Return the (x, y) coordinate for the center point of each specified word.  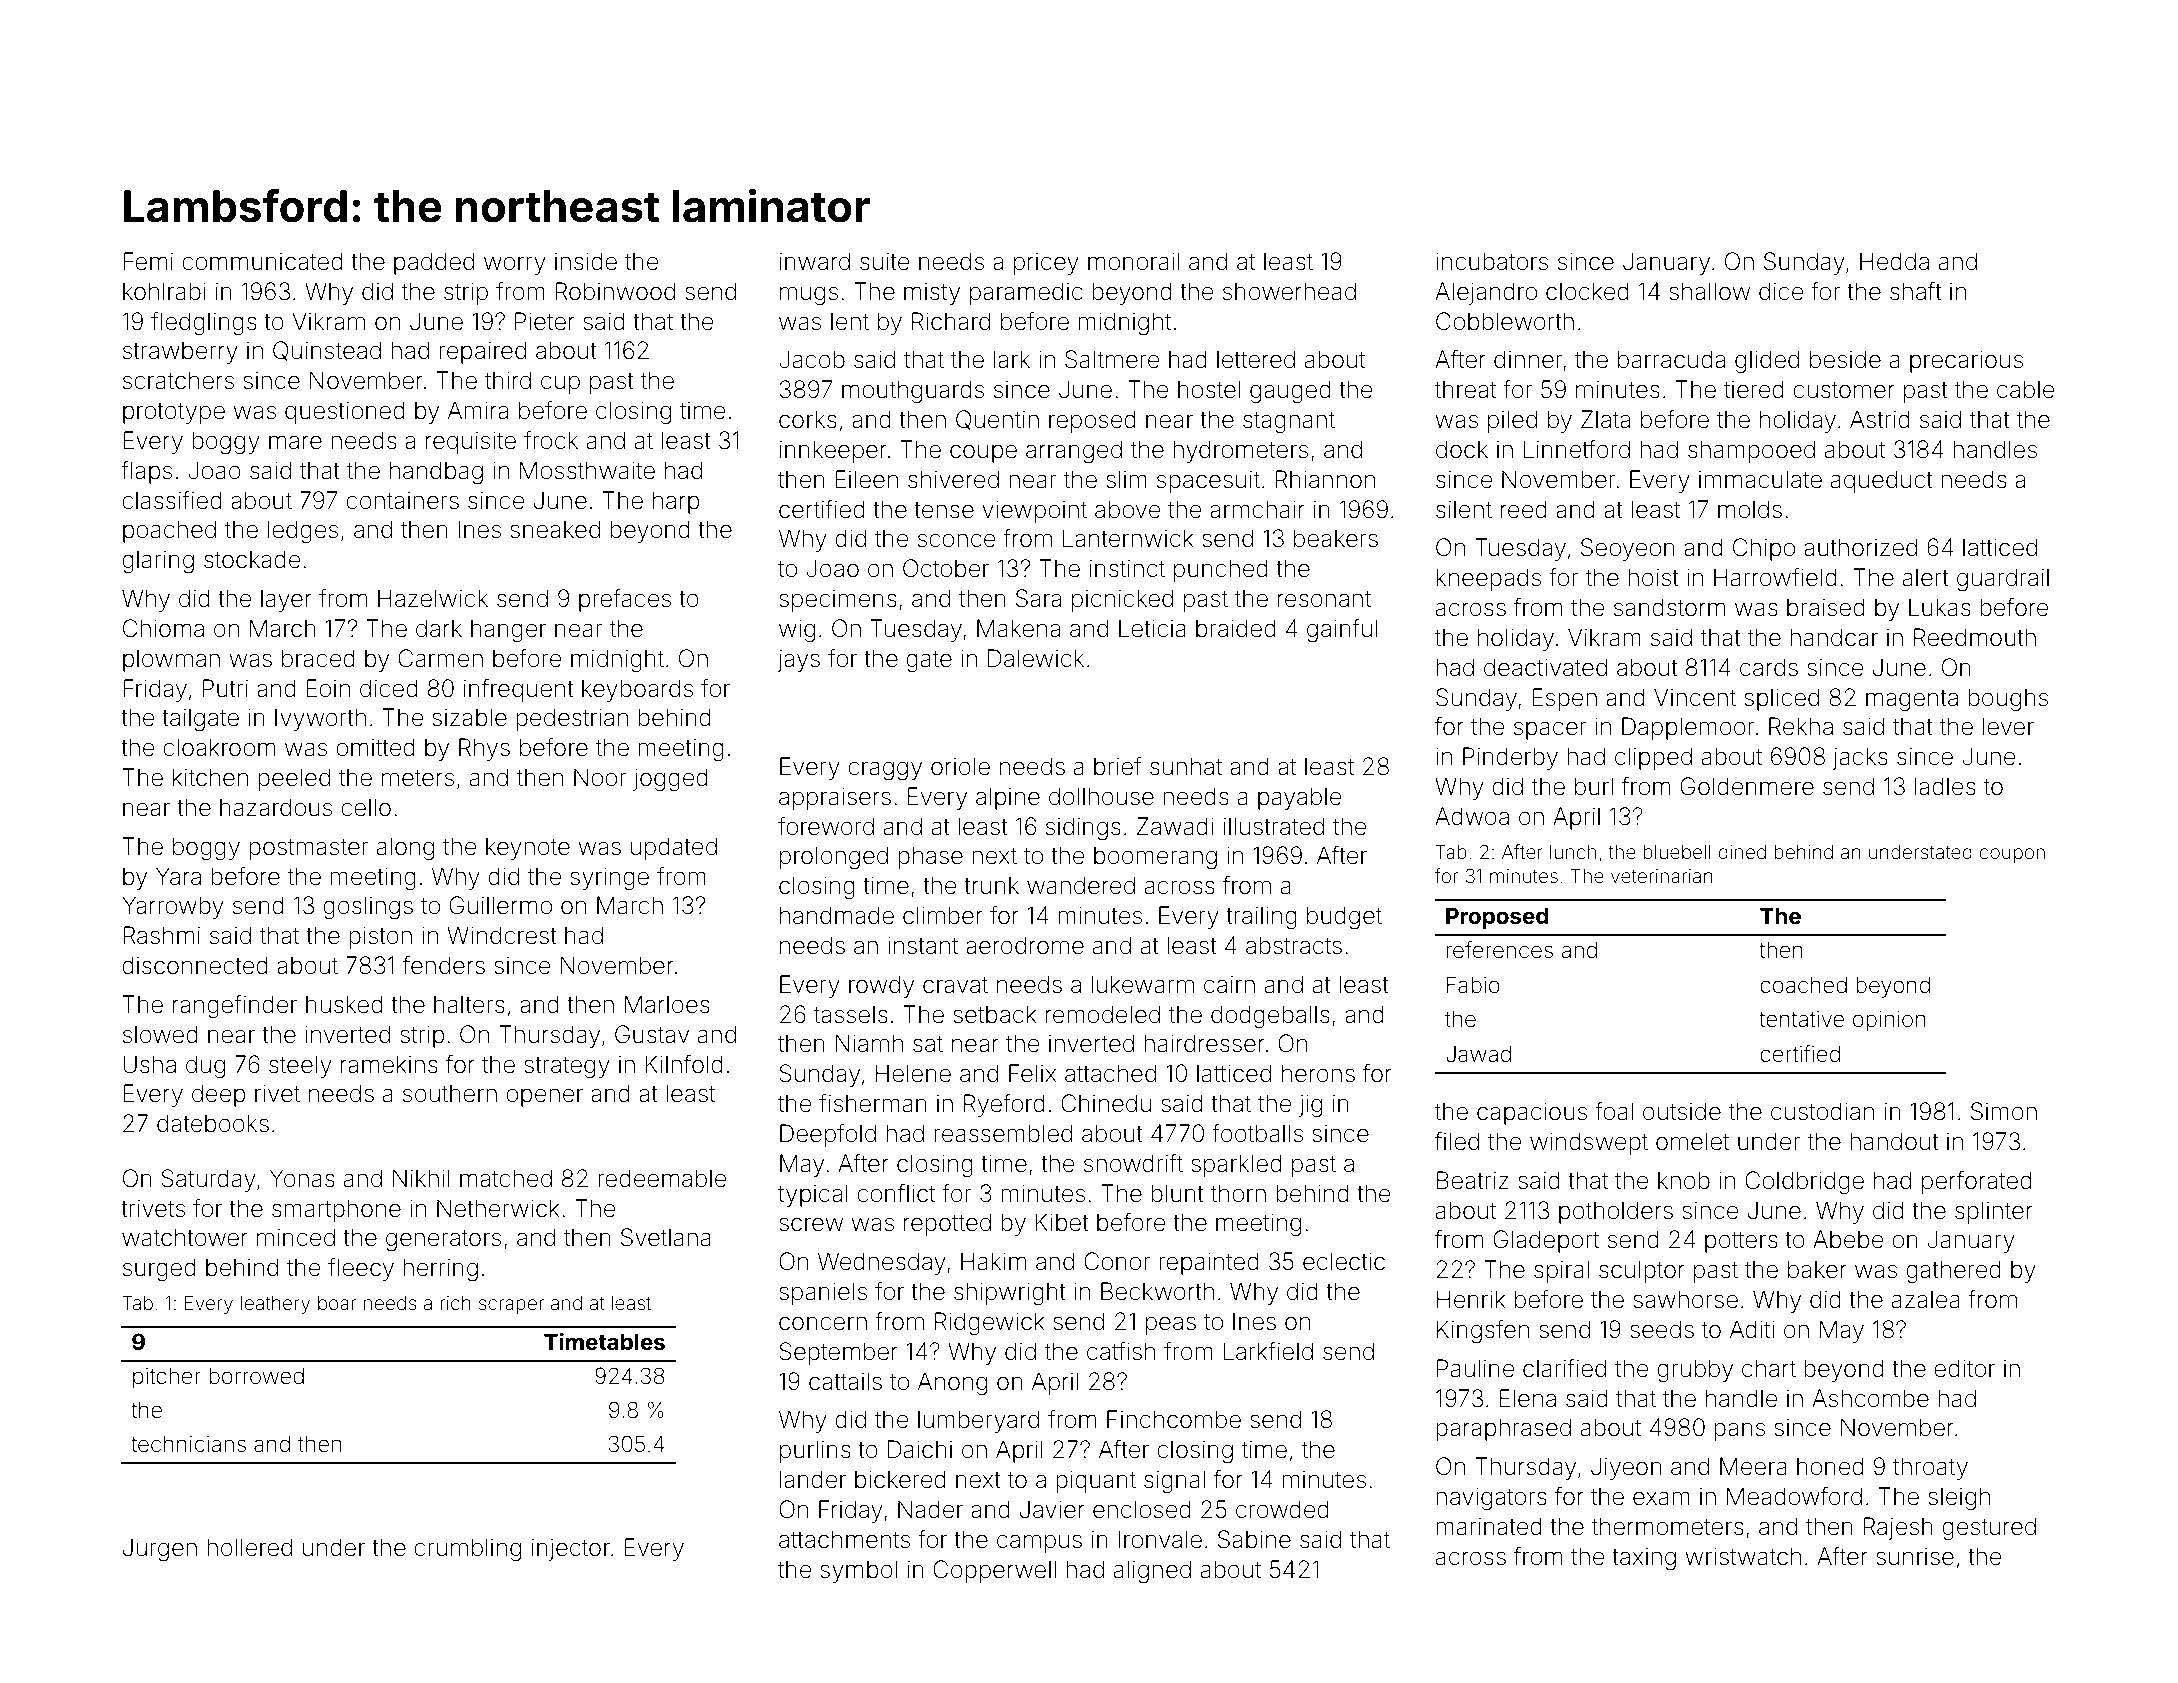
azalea (1926, 1299)
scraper (511, 1306)
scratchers (178, 380)
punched (1221, 570)
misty (932, 293)
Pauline (1475, 1368)
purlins (815, 1451)
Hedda (1894, 261)
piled (1512, 421)
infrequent (519, 690)
